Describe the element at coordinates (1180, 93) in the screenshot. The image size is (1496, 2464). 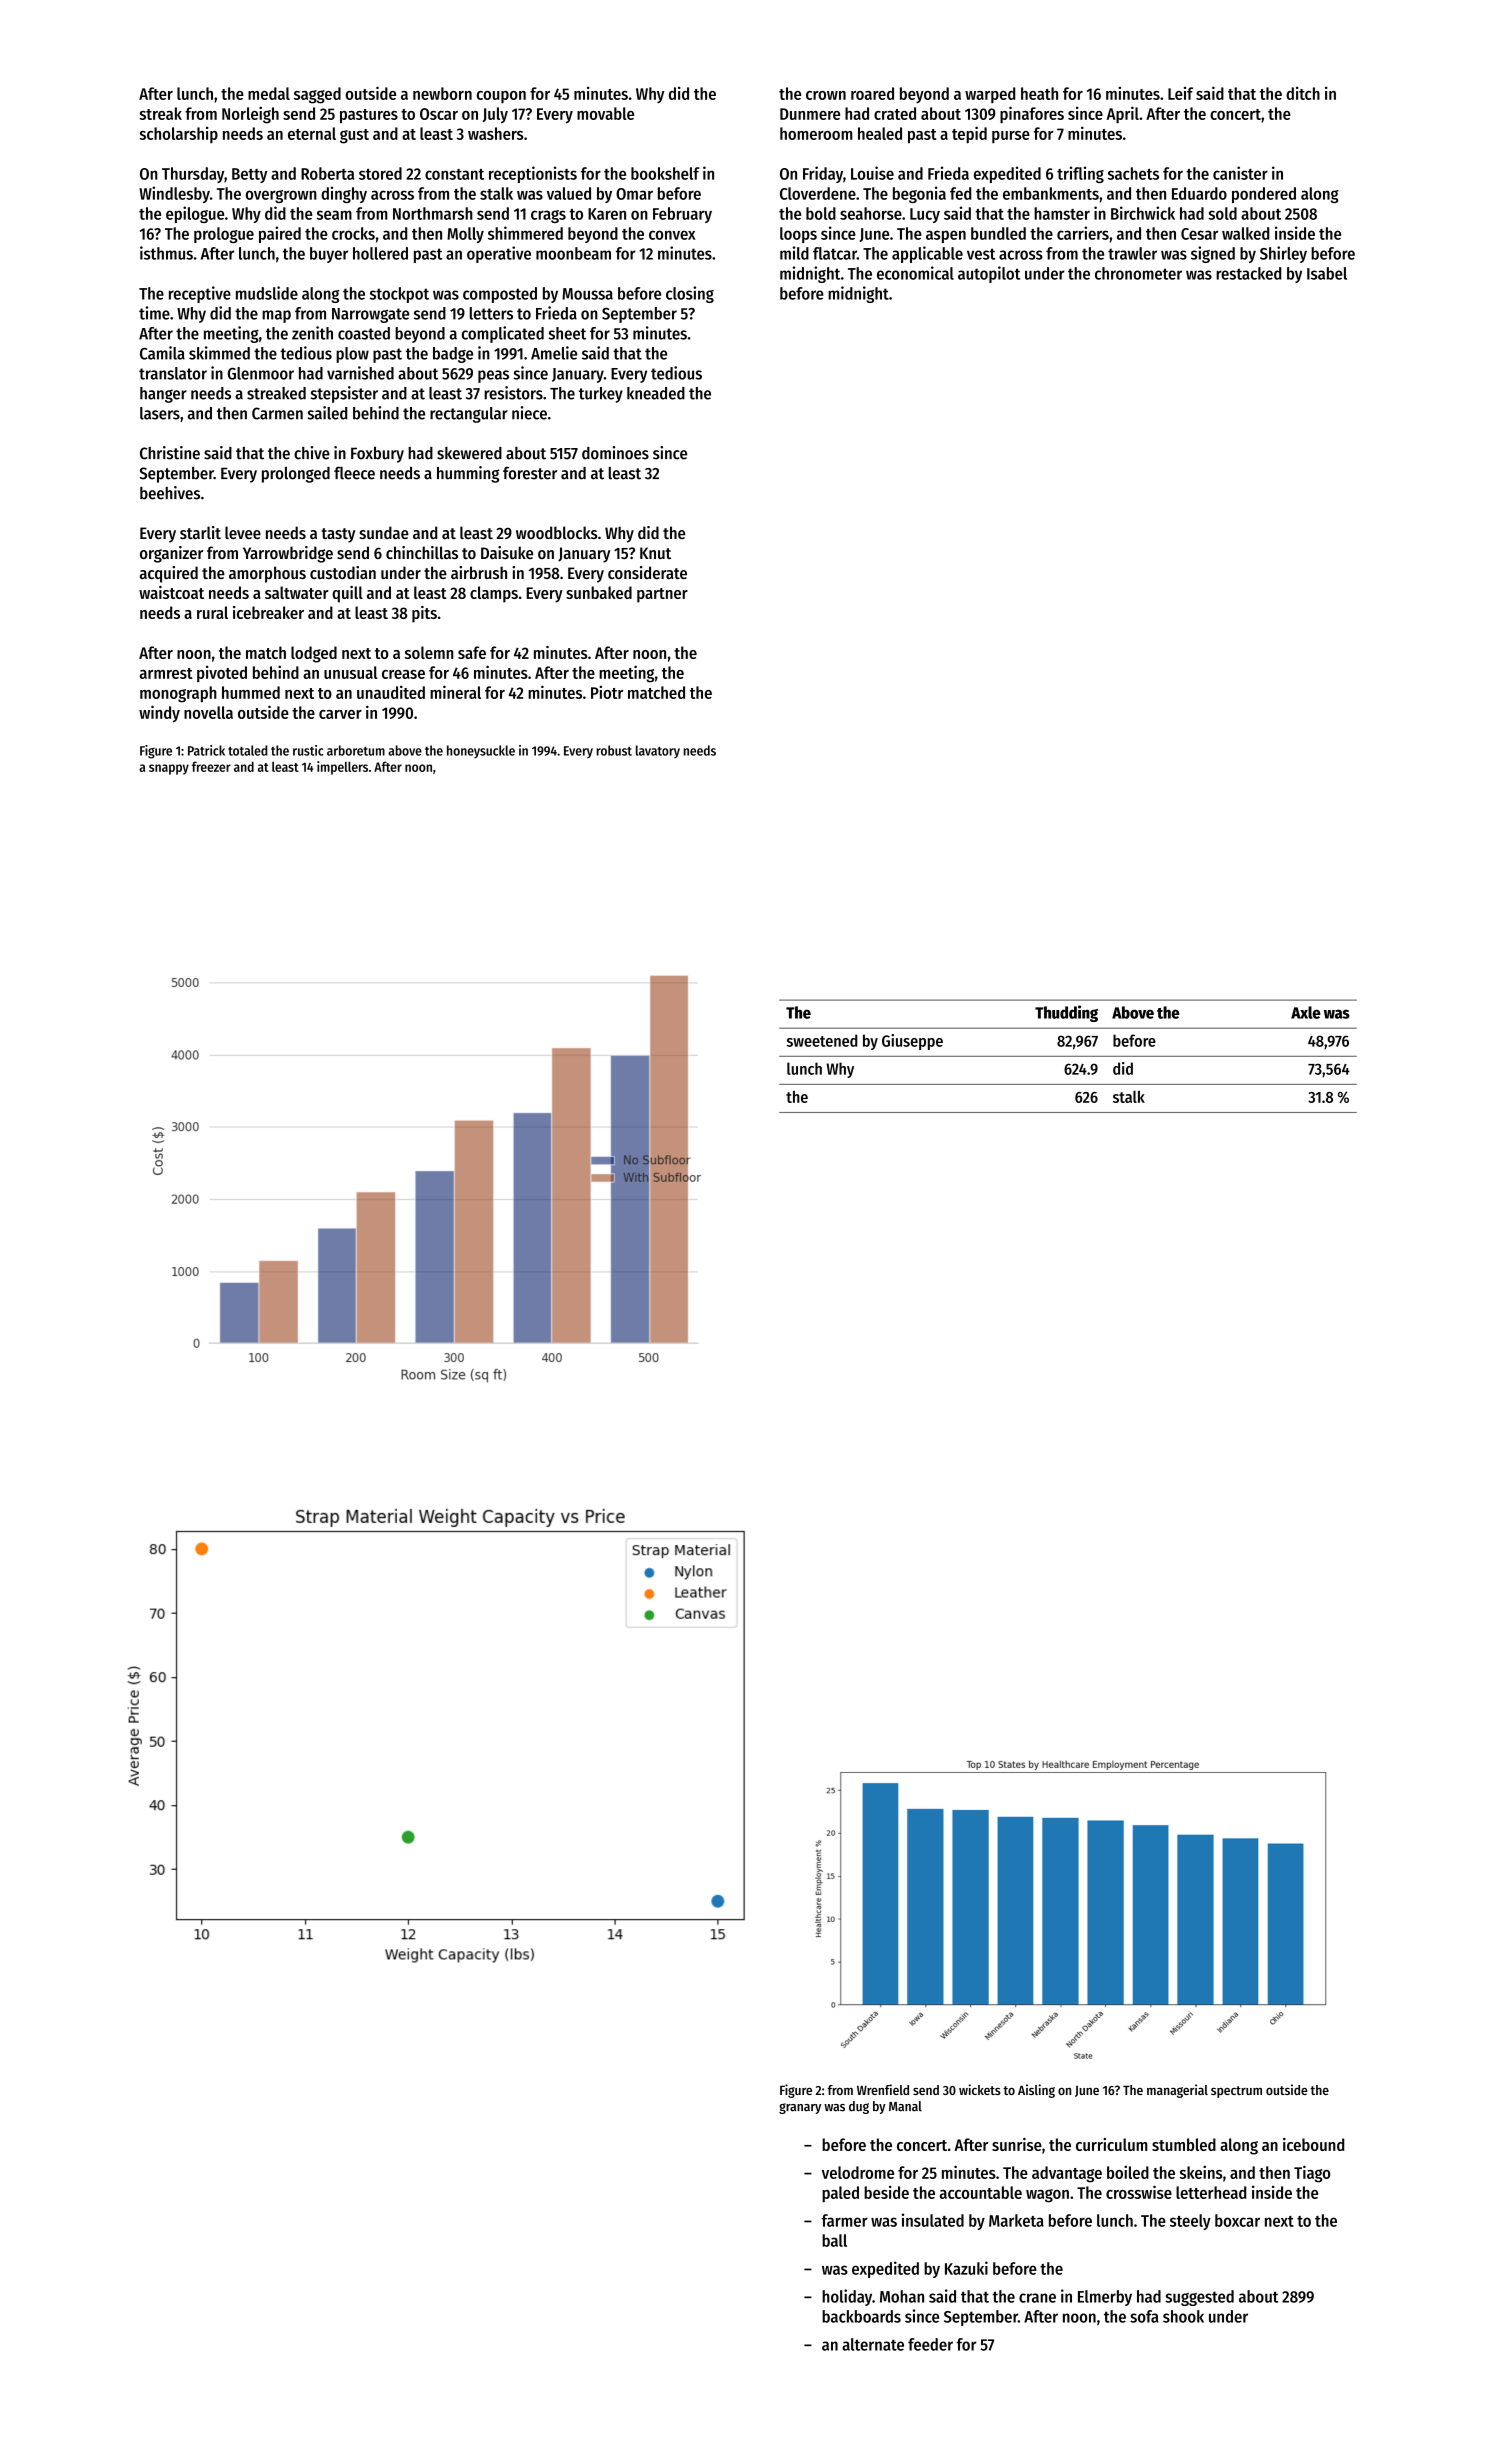
I see `Leif` at that location.
